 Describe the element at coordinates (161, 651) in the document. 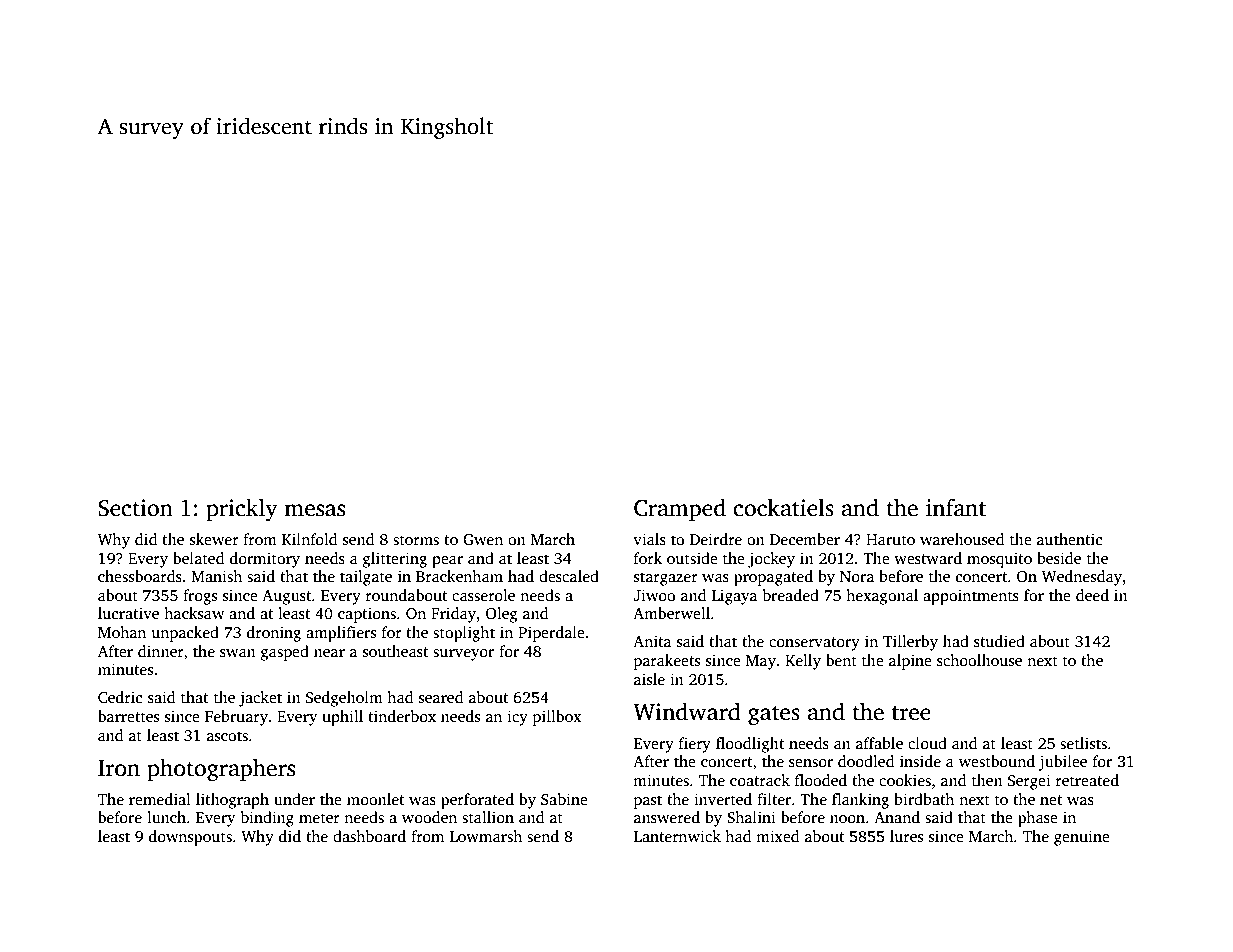

I see `dinner` at that location.
